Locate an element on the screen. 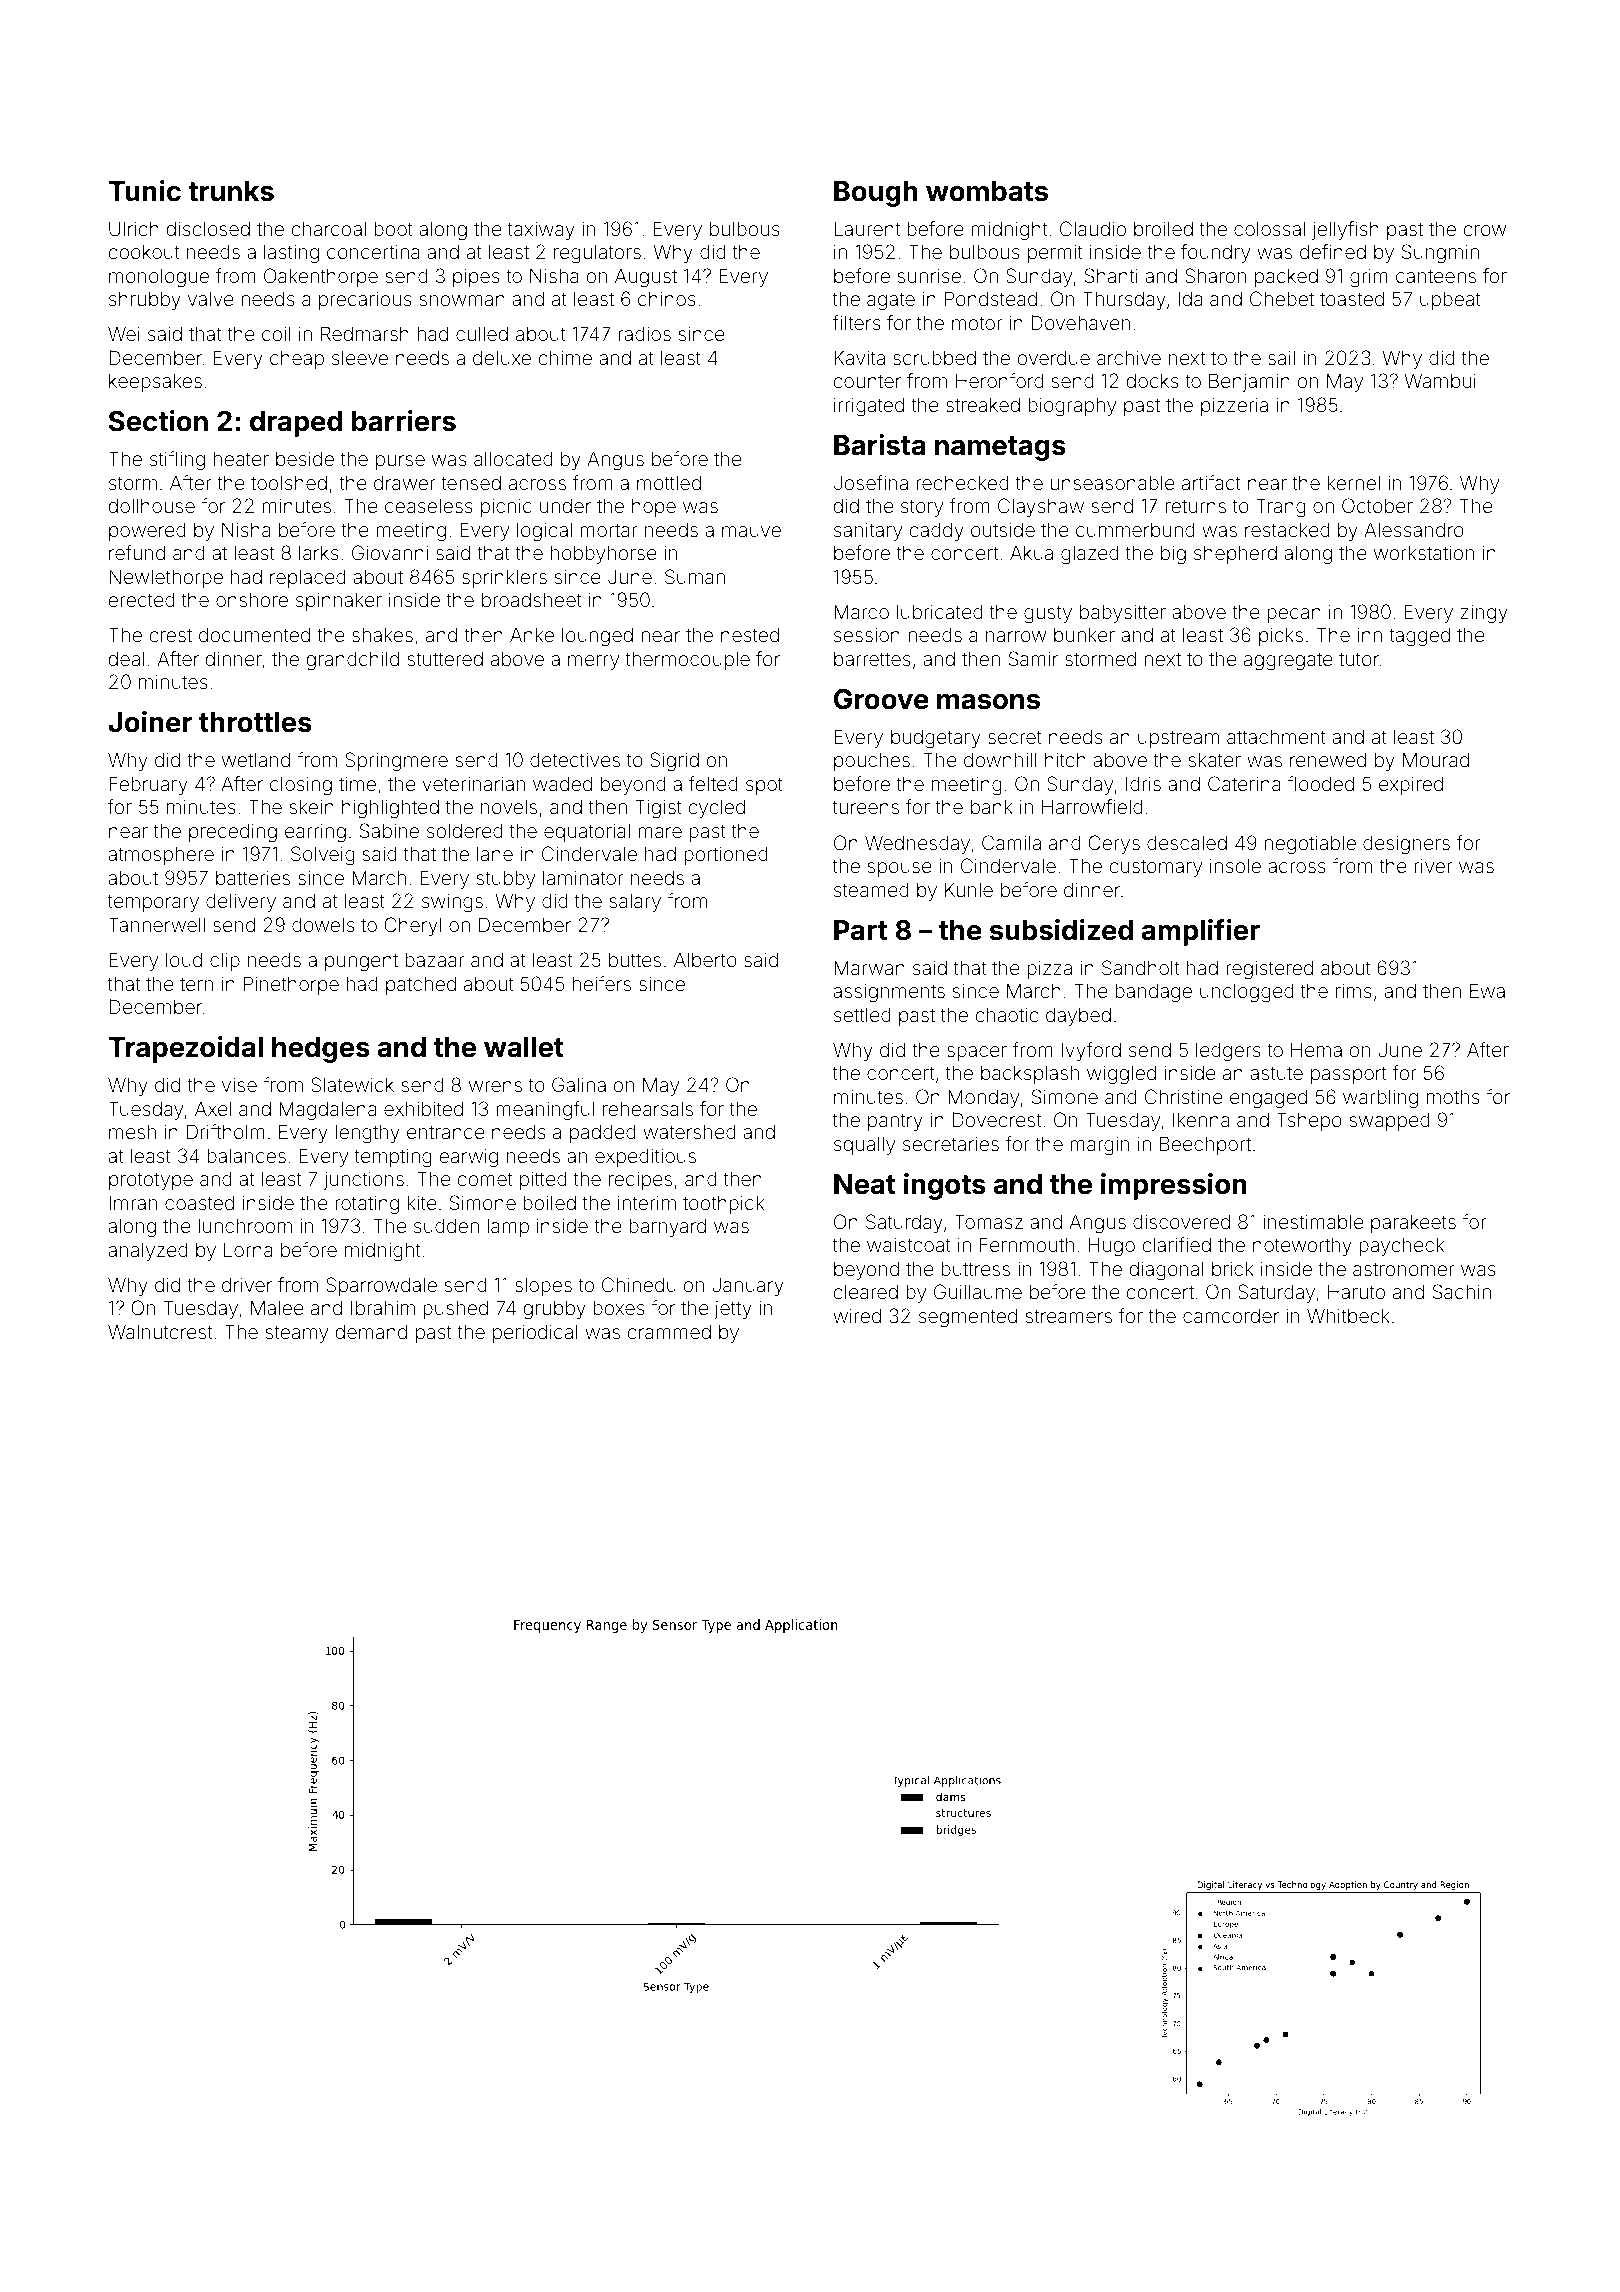  Alessandro is located at coordinates (1414, 529).
